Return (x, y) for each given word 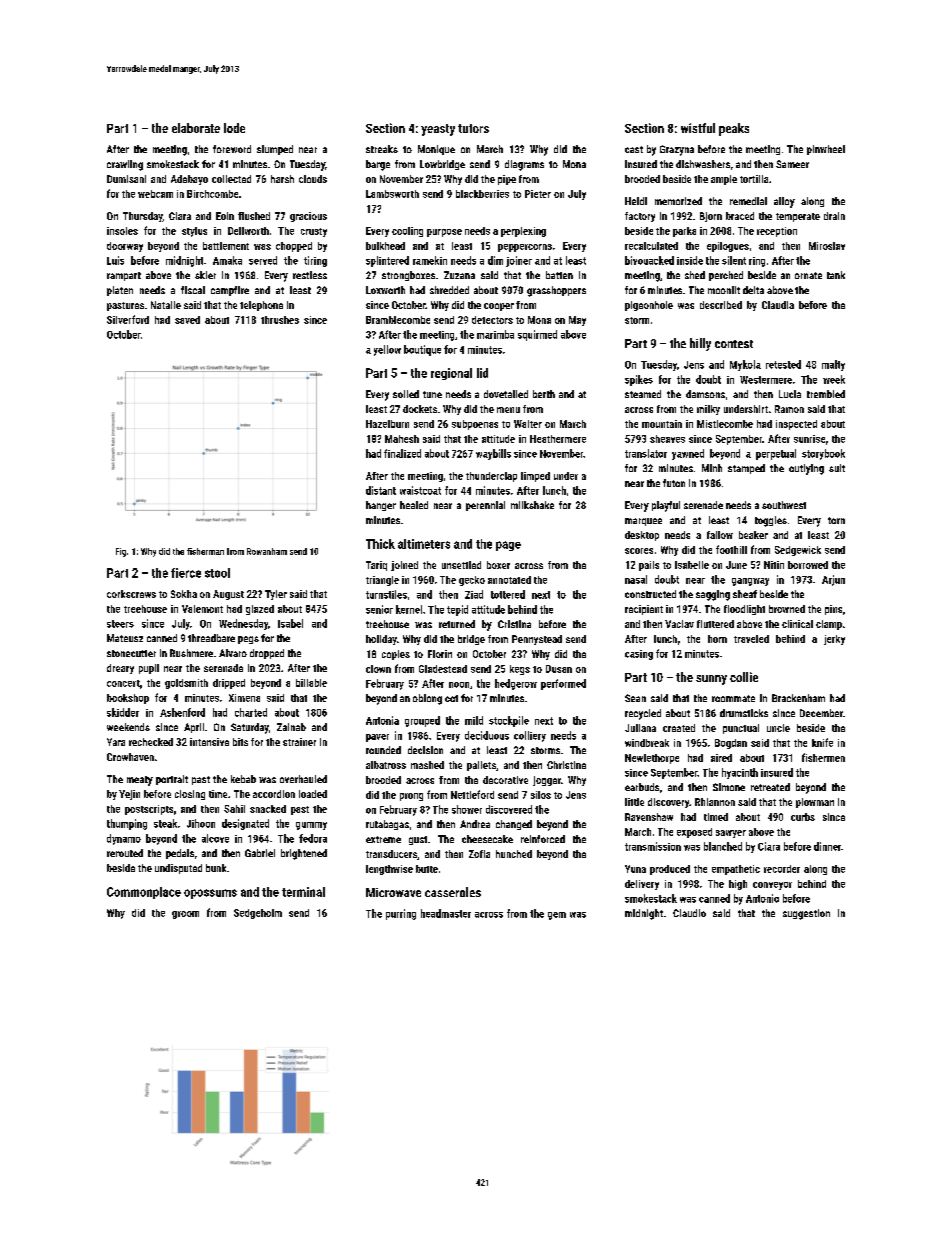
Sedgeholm (258, 914)
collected (231, 179)
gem (557, 916)
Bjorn (711, 217)
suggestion (806, 914)
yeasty (438, 130)
